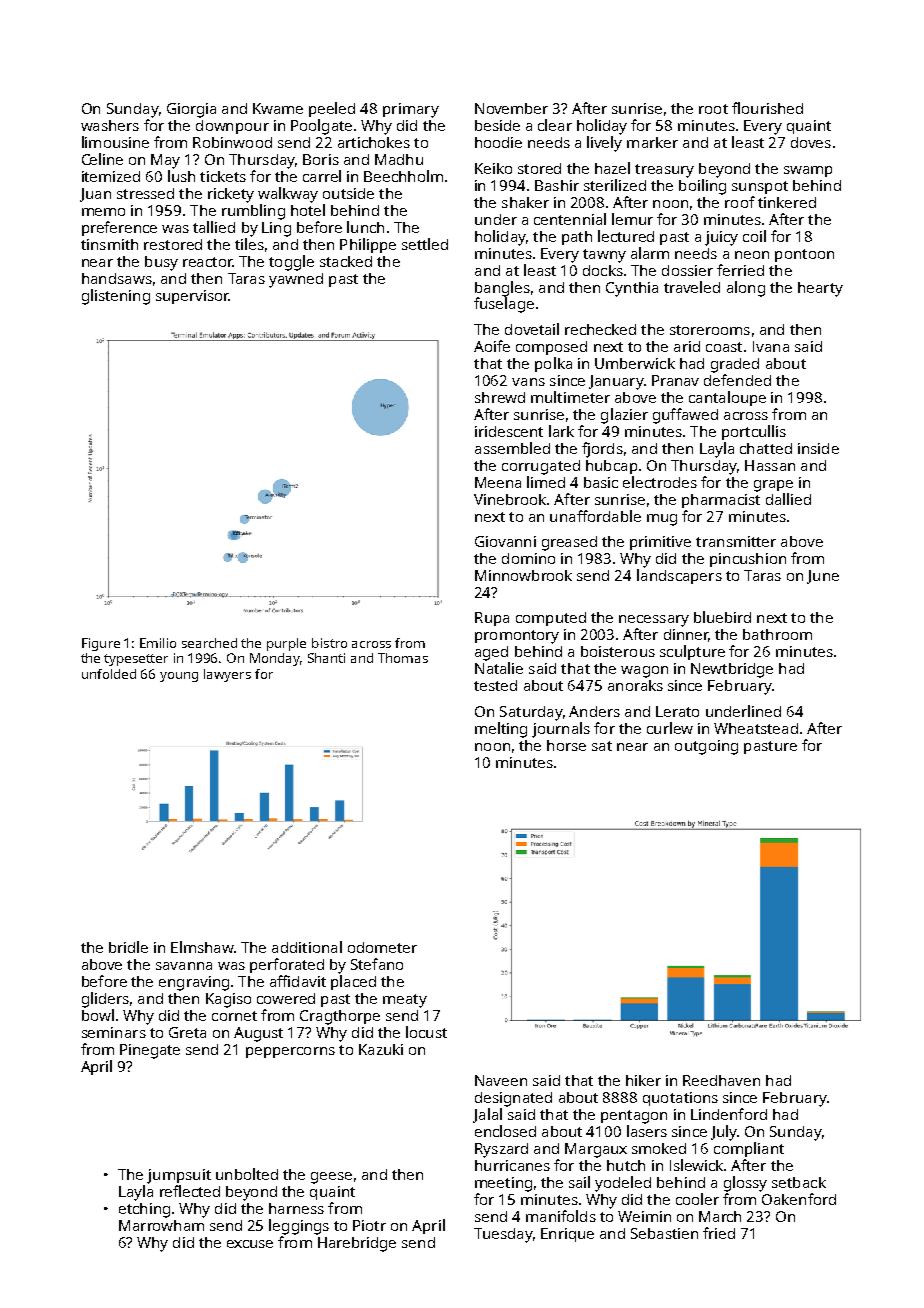 Image resolution: width=924 pixels, height=1308 pixels. Describe the element at coordinates (777, 634) in the screenshot. I see `bathroom` at that location.
